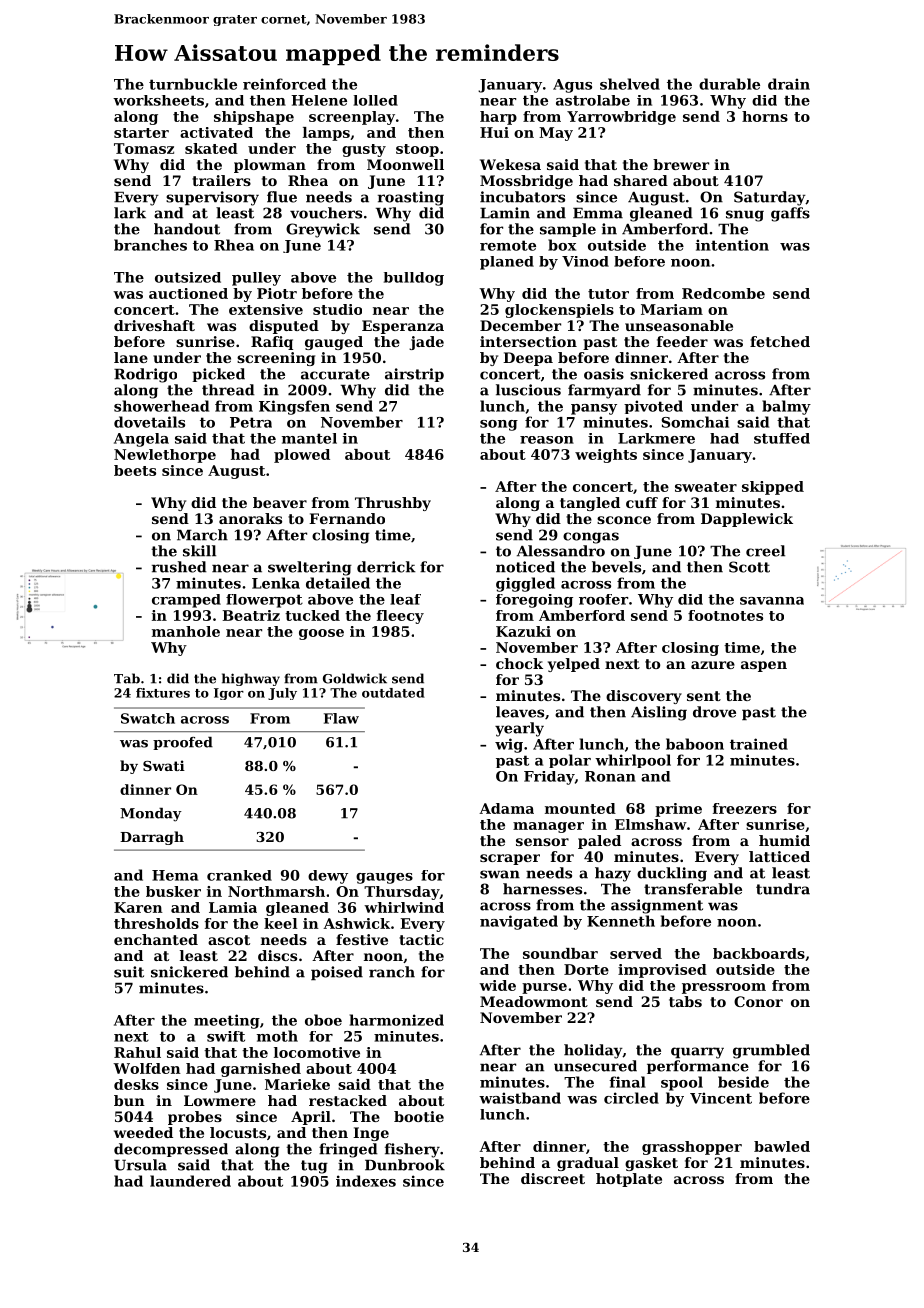 The width and height of the page is (924, 1308). I want to click on Ursula, so click(140, 1165).
